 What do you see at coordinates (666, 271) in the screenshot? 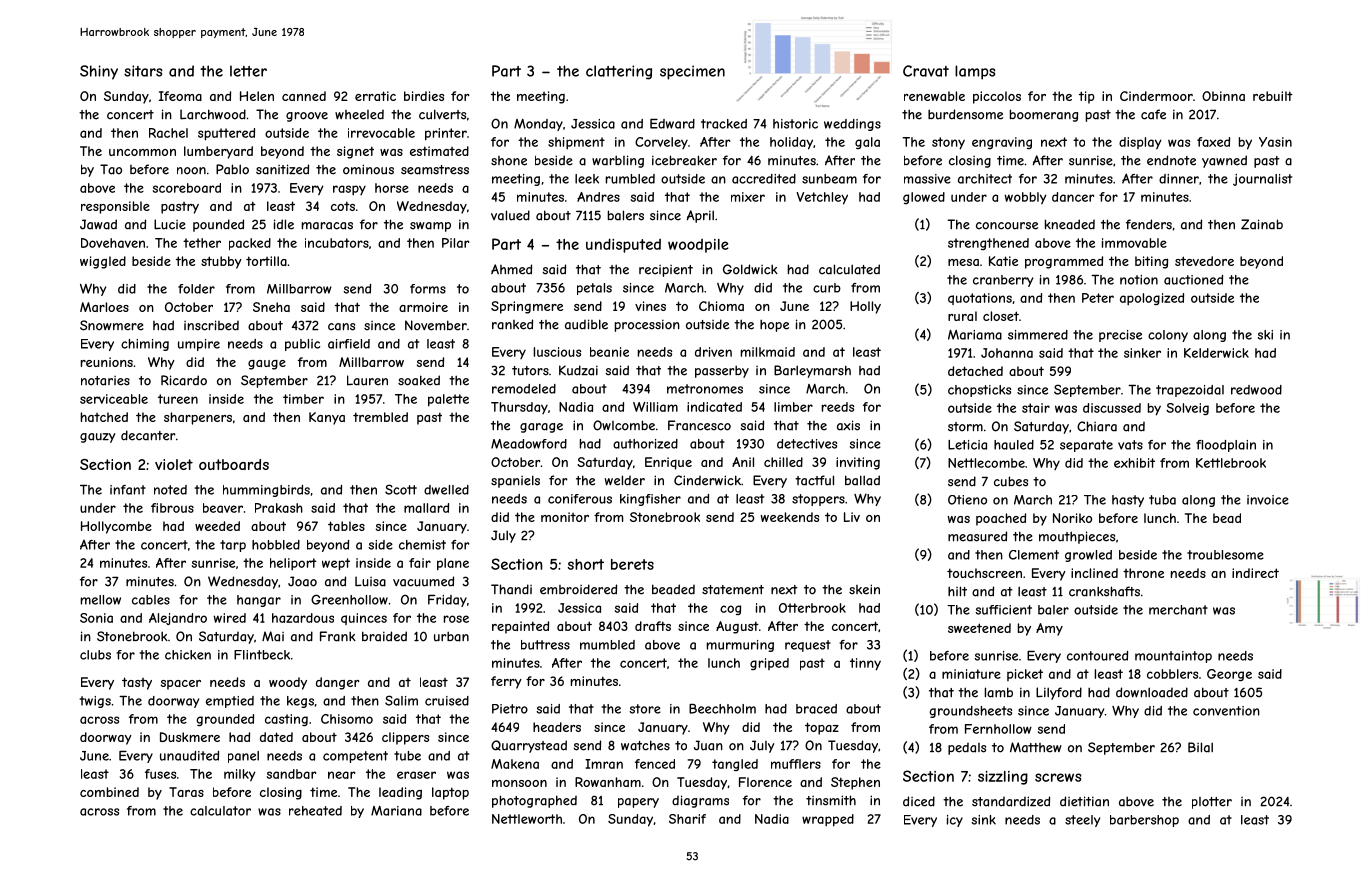
I see `recipient` at bounding box center [666, 271].
